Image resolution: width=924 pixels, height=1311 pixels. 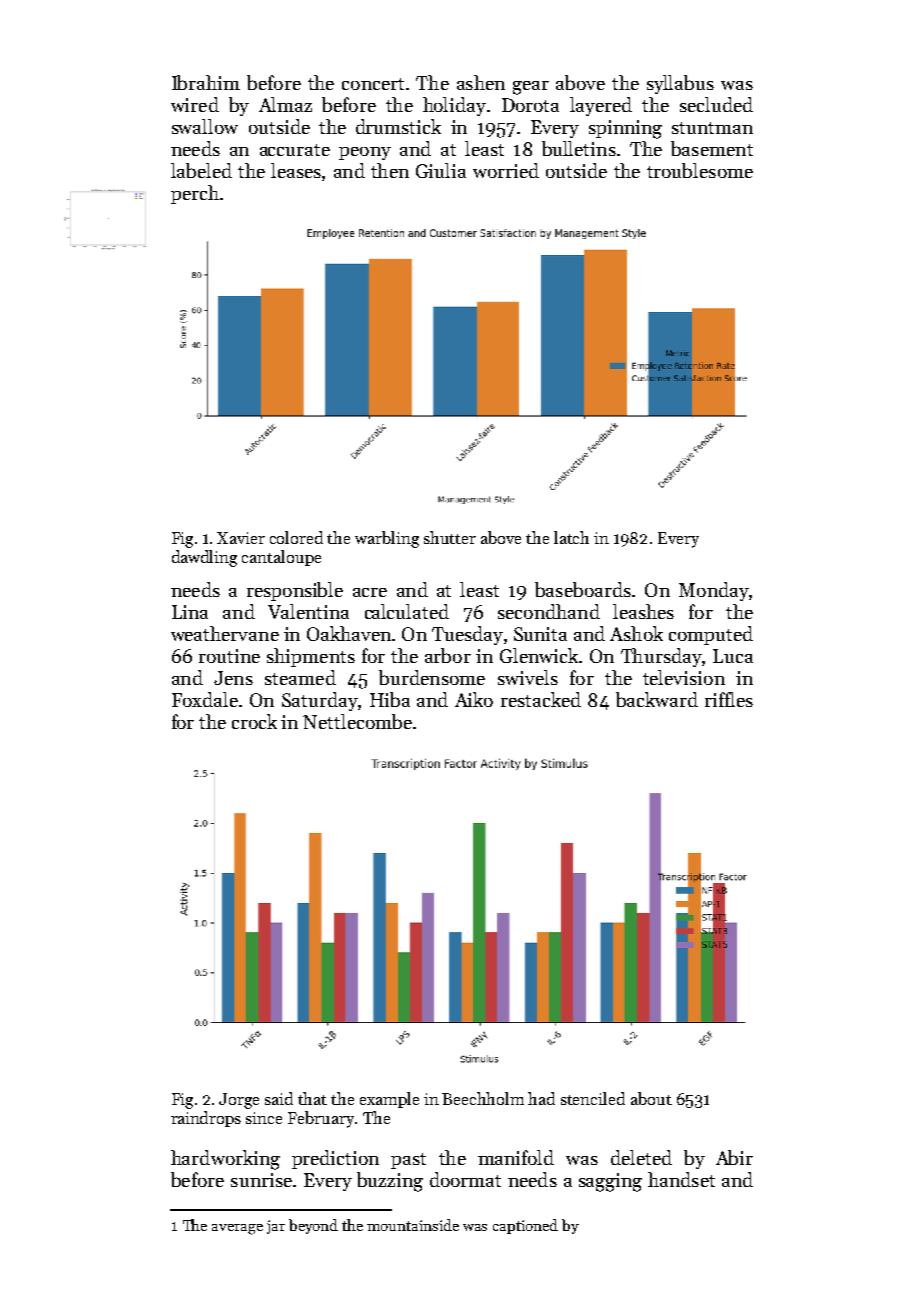 I want to click on dawdling, so click(x=204, y=558).
